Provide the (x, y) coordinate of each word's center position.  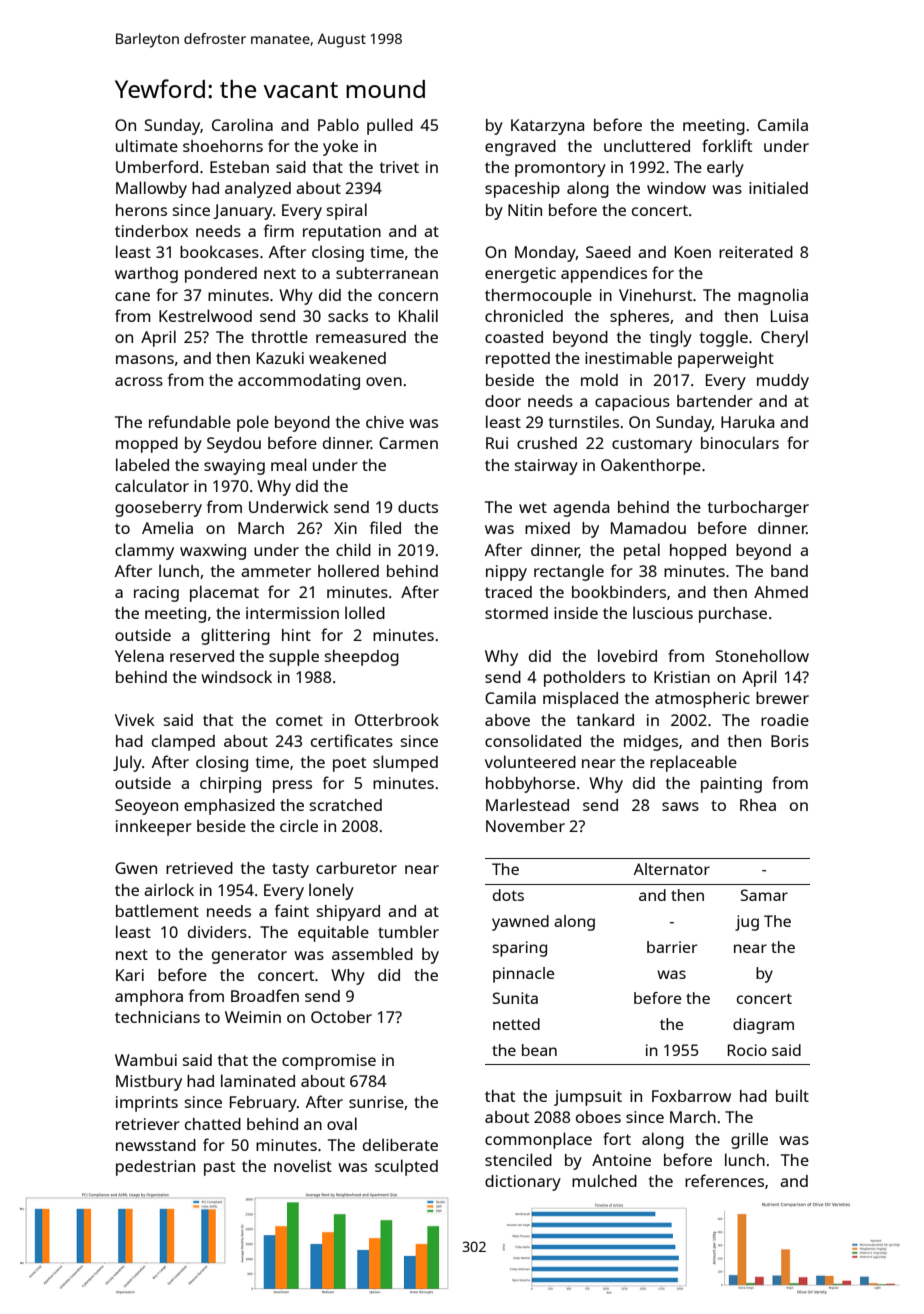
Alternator (672, 869)
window (676, 188)
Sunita (515, 998)
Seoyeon (146, 807)
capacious (632, 403)
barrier (672, 947)
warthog (146, 275)
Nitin (525, 210)
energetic (520, 275)
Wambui (146, 1060)
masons (145, 359)
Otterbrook (397, 719)
